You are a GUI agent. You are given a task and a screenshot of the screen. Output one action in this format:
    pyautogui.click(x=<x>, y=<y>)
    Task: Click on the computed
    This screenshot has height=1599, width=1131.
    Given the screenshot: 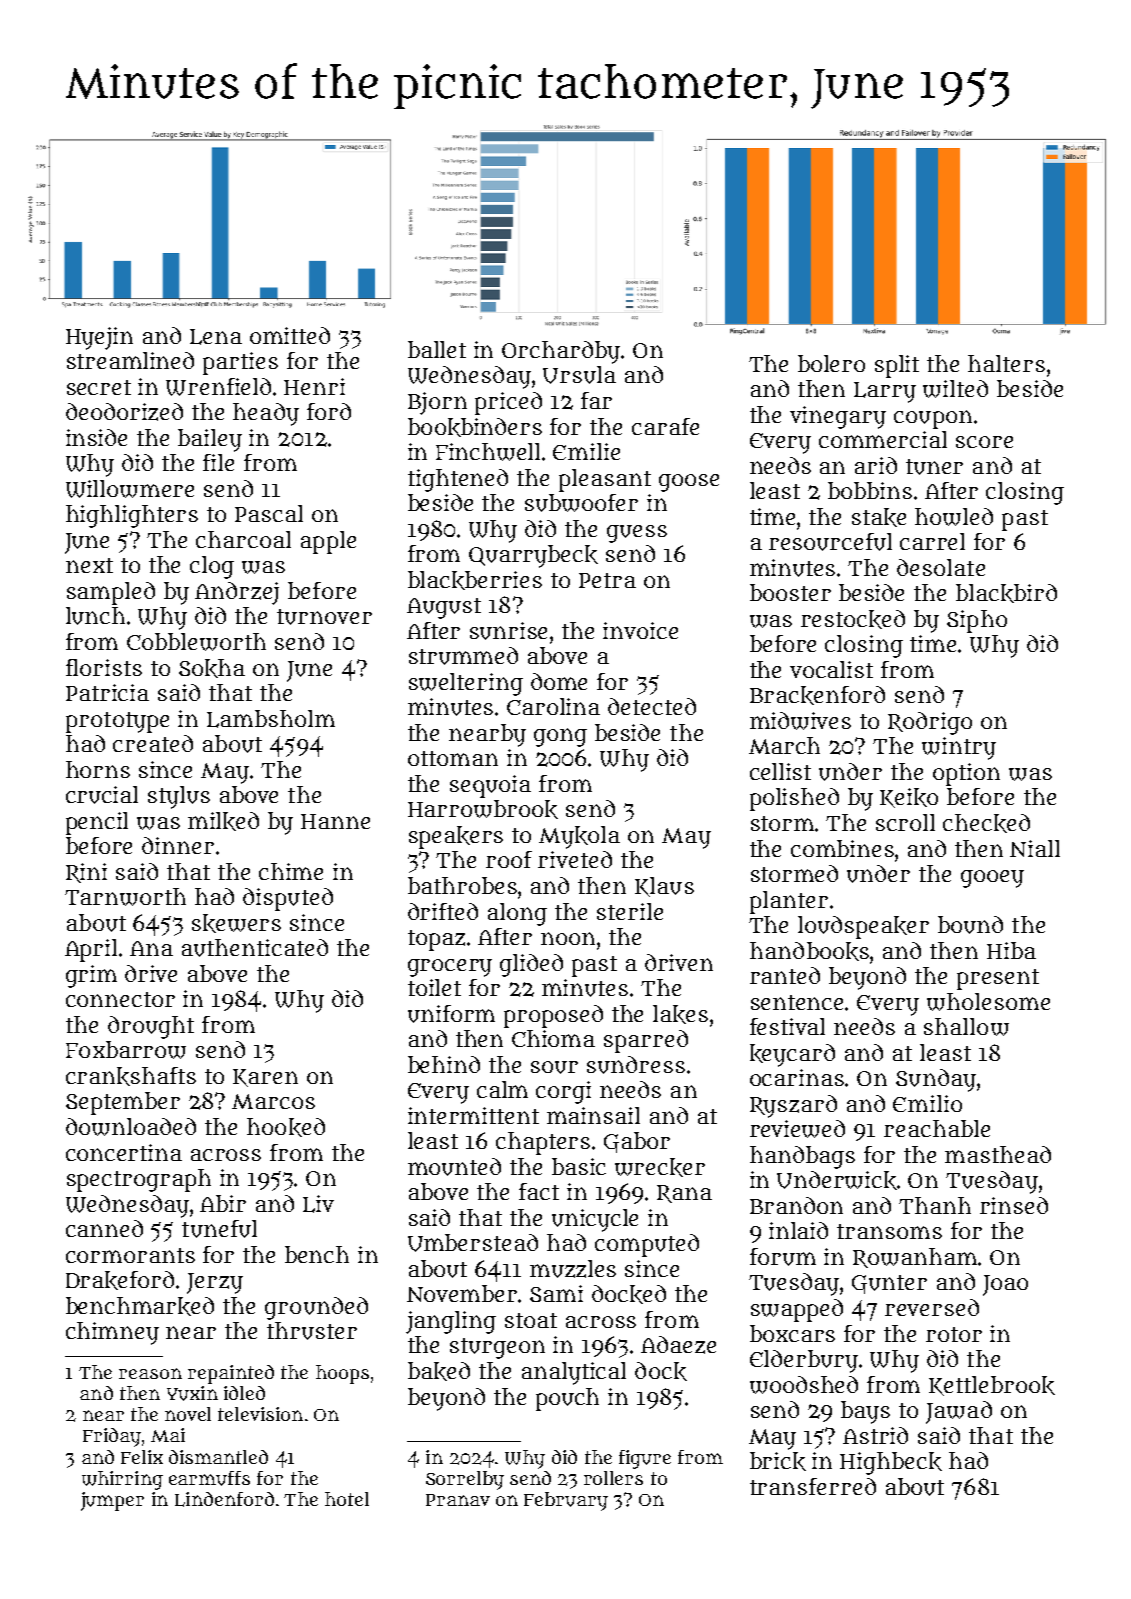 What is the action you would take?
    pyautogui.click(x=647, y=1245)
